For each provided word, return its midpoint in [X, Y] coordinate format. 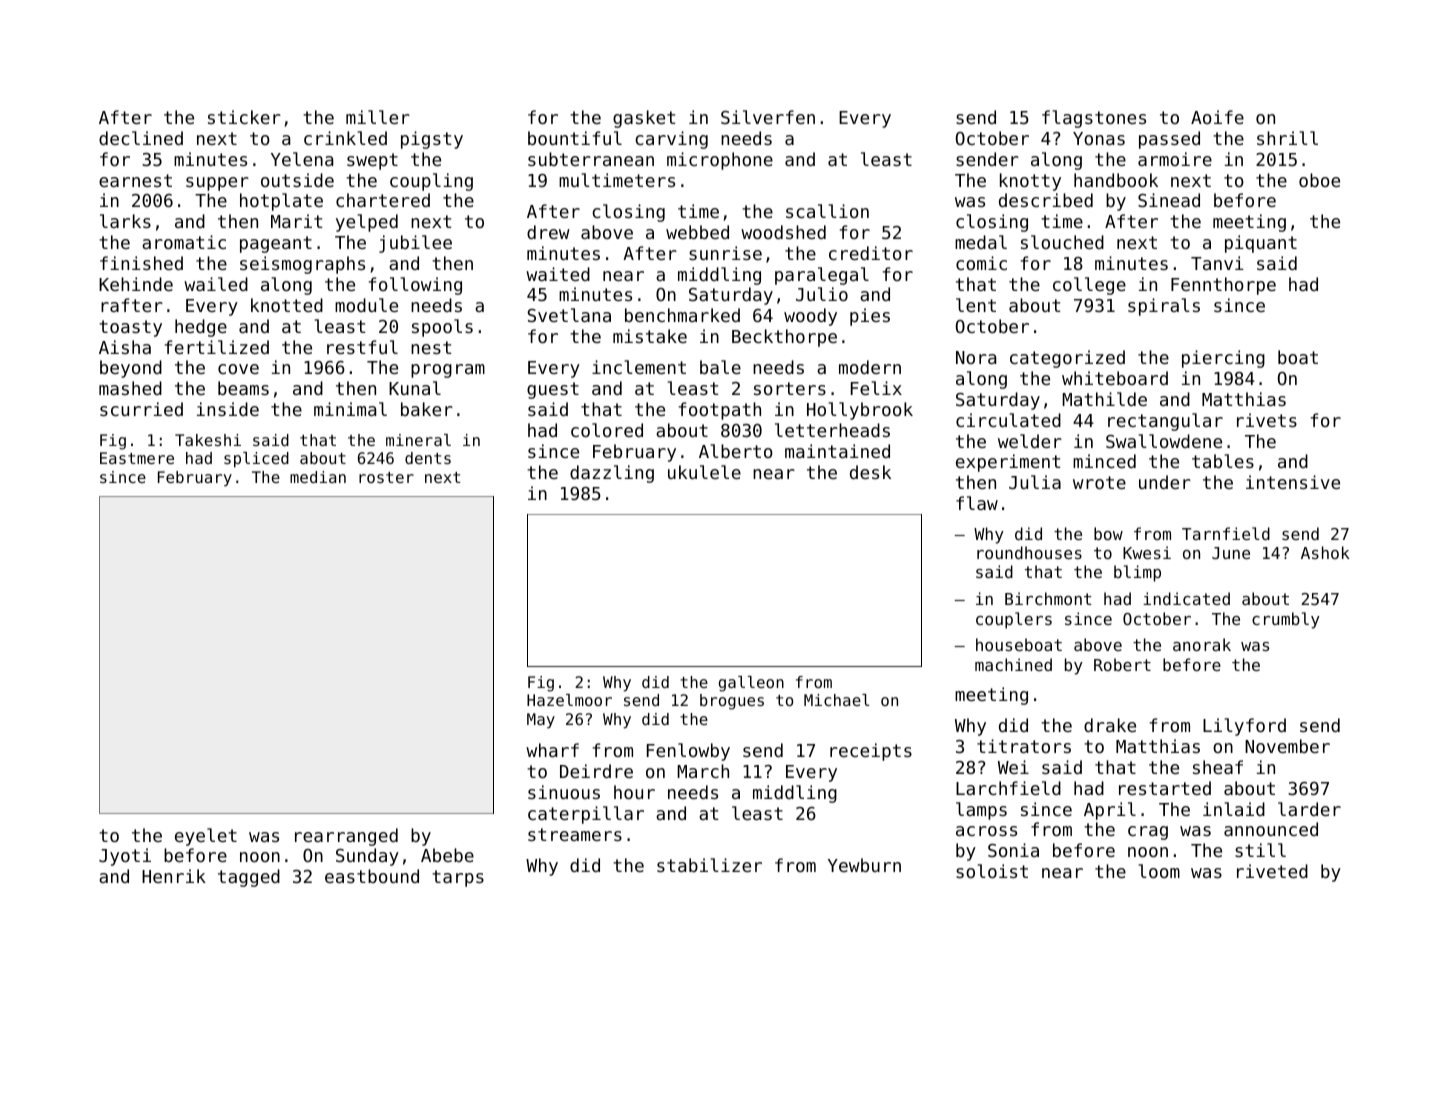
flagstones [1094, 119]
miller [378, 117]
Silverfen [768, 117]
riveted [1272, 871]
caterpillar [586, 815]
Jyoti [125, 857]
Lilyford [1244, 727]
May [541, 721]
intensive [1293, 482]
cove [238, 369]
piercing [1223, 359]
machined [1013, 664]
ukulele [704, 472]
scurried [141, 409]
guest [553, 390]
